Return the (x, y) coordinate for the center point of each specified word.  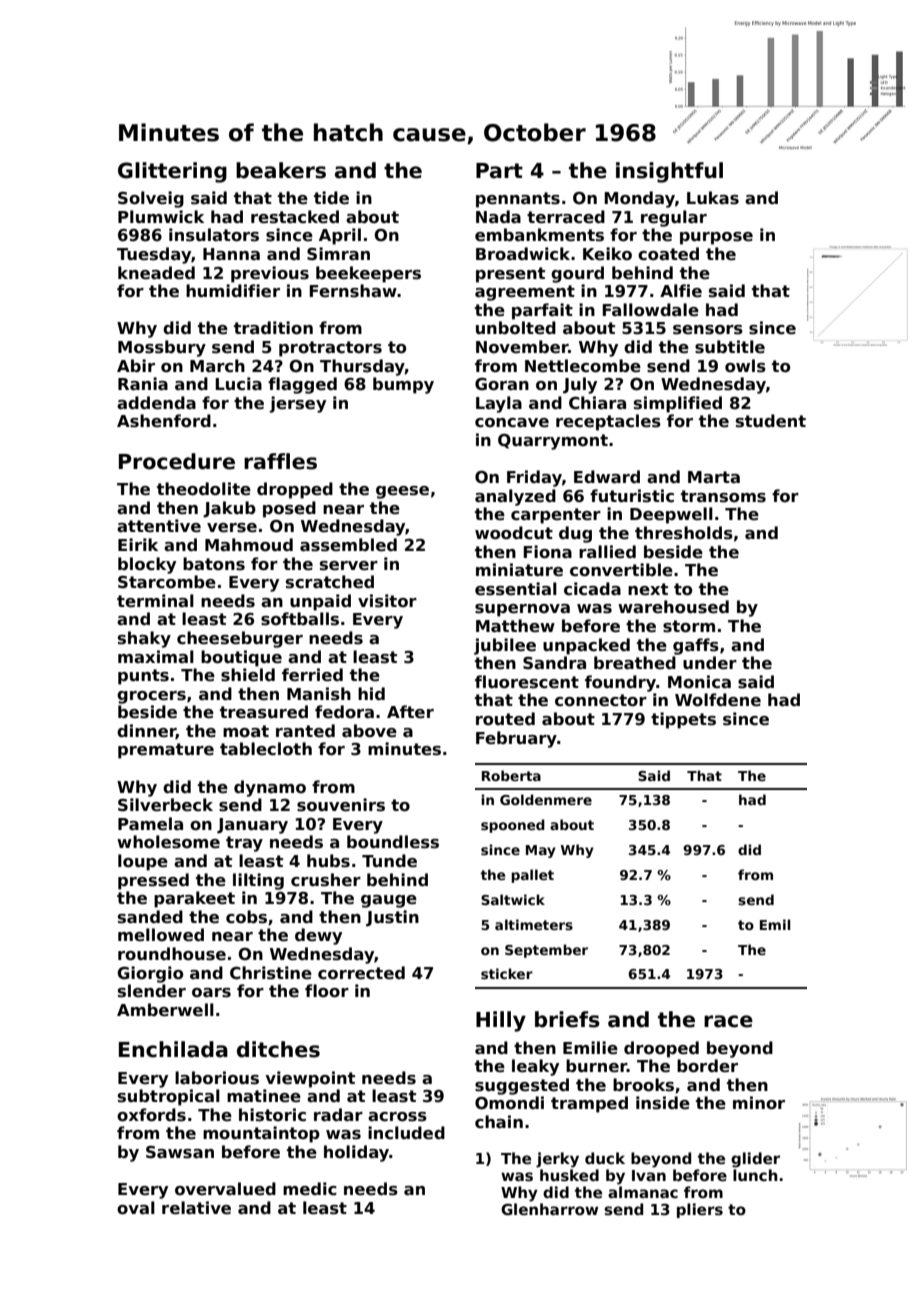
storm (689, 626)
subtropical (169, 1097)
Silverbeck (165, 805)
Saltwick (513, 899)
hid (371, 693)
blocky (147, 565)
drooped (661, 1049)
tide (331, 198)
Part (499, 171)
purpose (716, 238)
